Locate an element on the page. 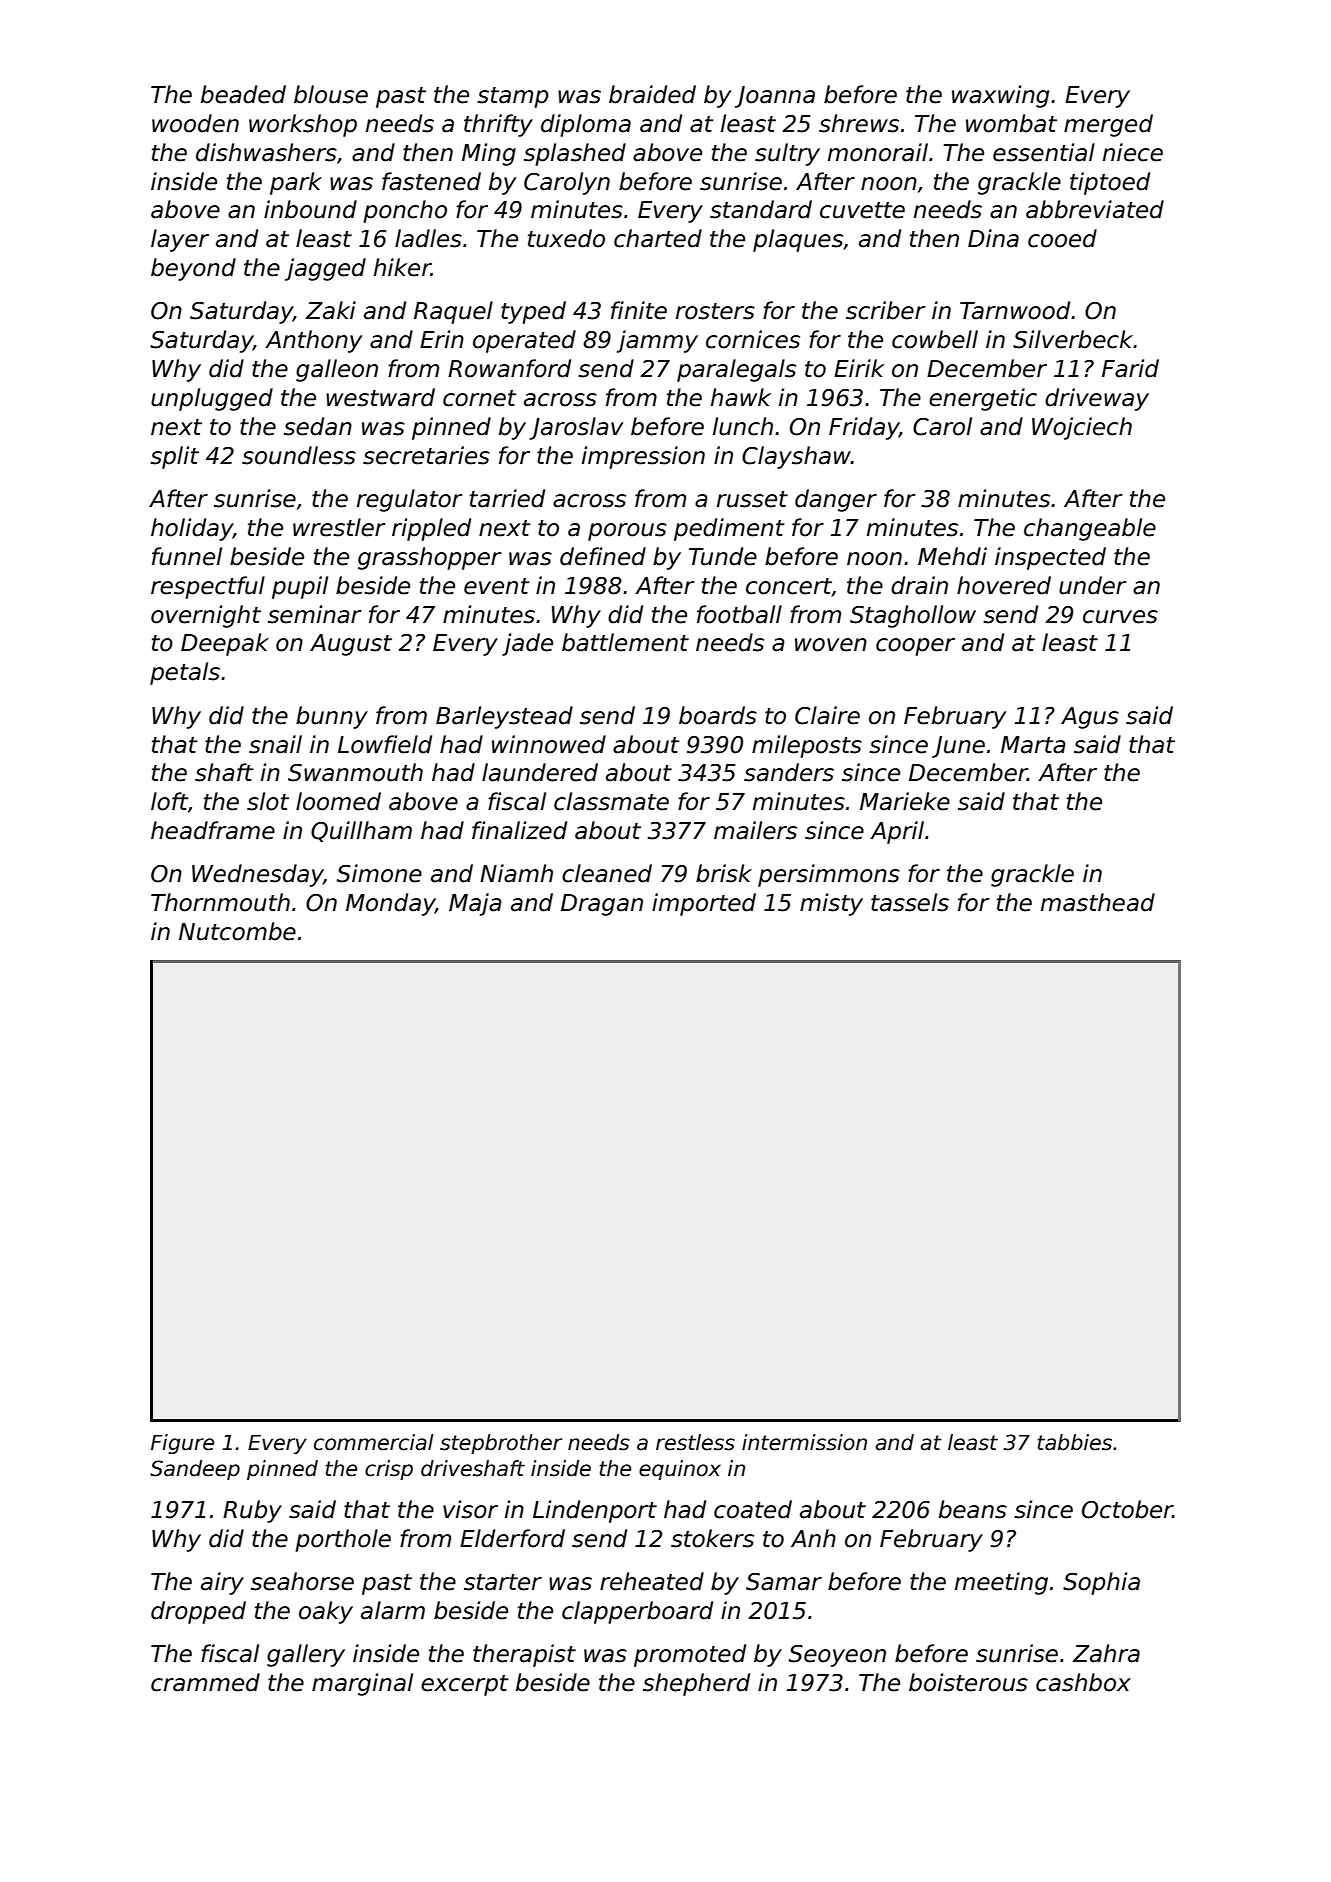 The width and height of the page is (1331, 1882). beyond is located at coordinates (193, 269).
